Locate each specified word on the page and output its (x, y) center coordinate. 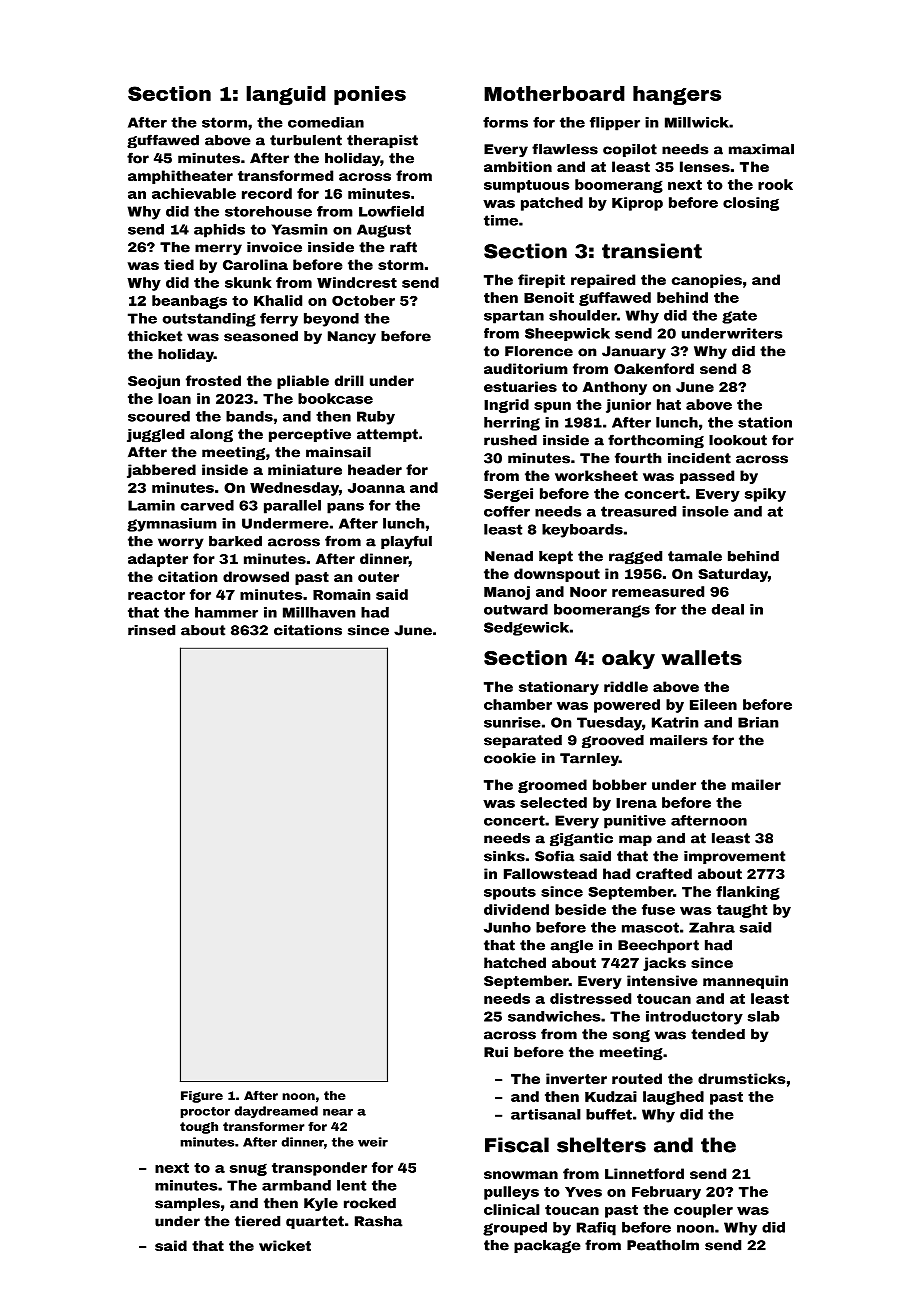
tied (179, 264)
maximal (761, 149)
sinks (504, 856)
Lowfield (391, 211)
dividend (516, 909)
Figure (202, 1097)
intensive (662, 980)
